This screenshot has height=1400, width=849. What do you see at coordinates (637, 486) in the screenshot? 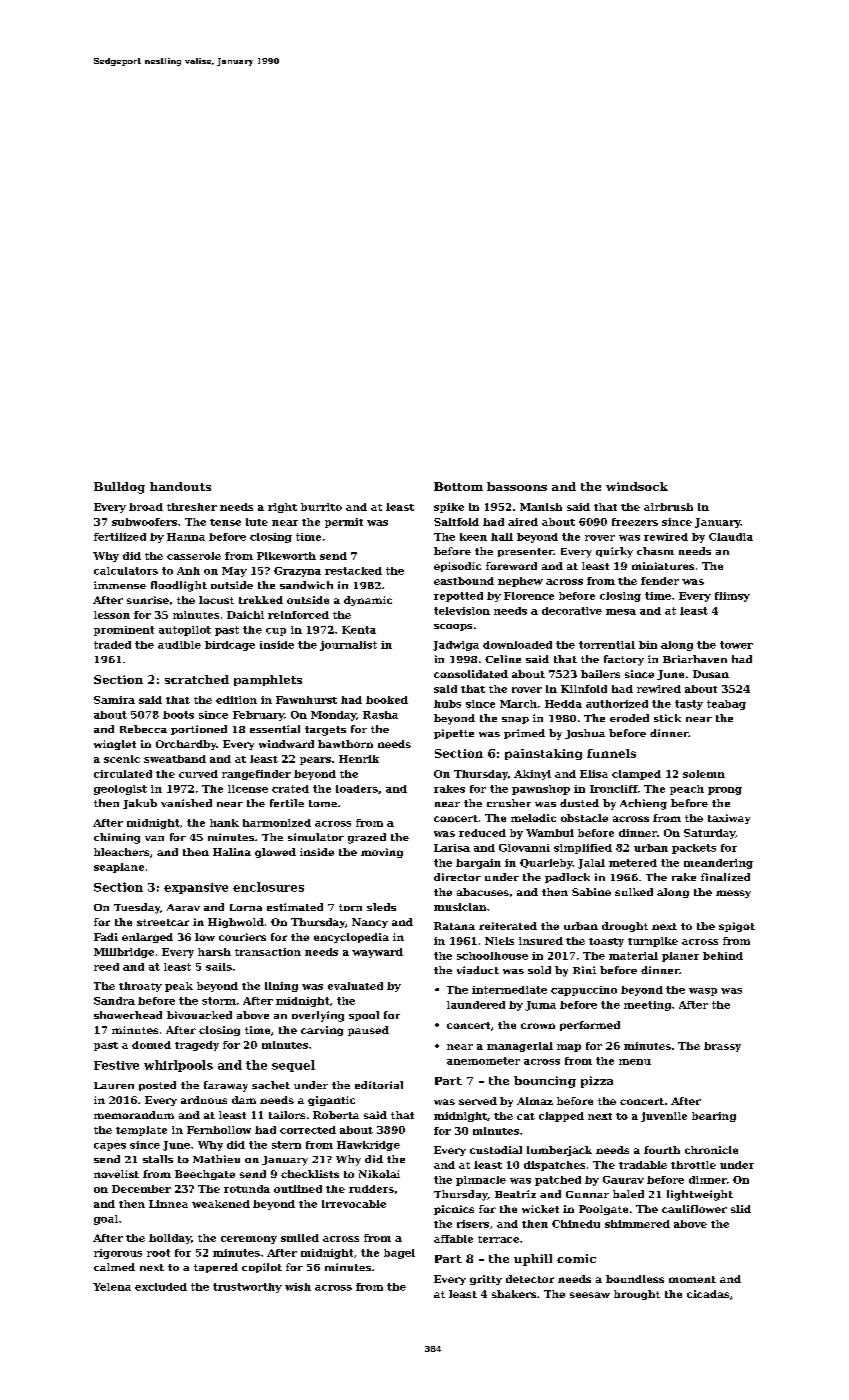
I see `windsock` at bounding box center [637, 486].
